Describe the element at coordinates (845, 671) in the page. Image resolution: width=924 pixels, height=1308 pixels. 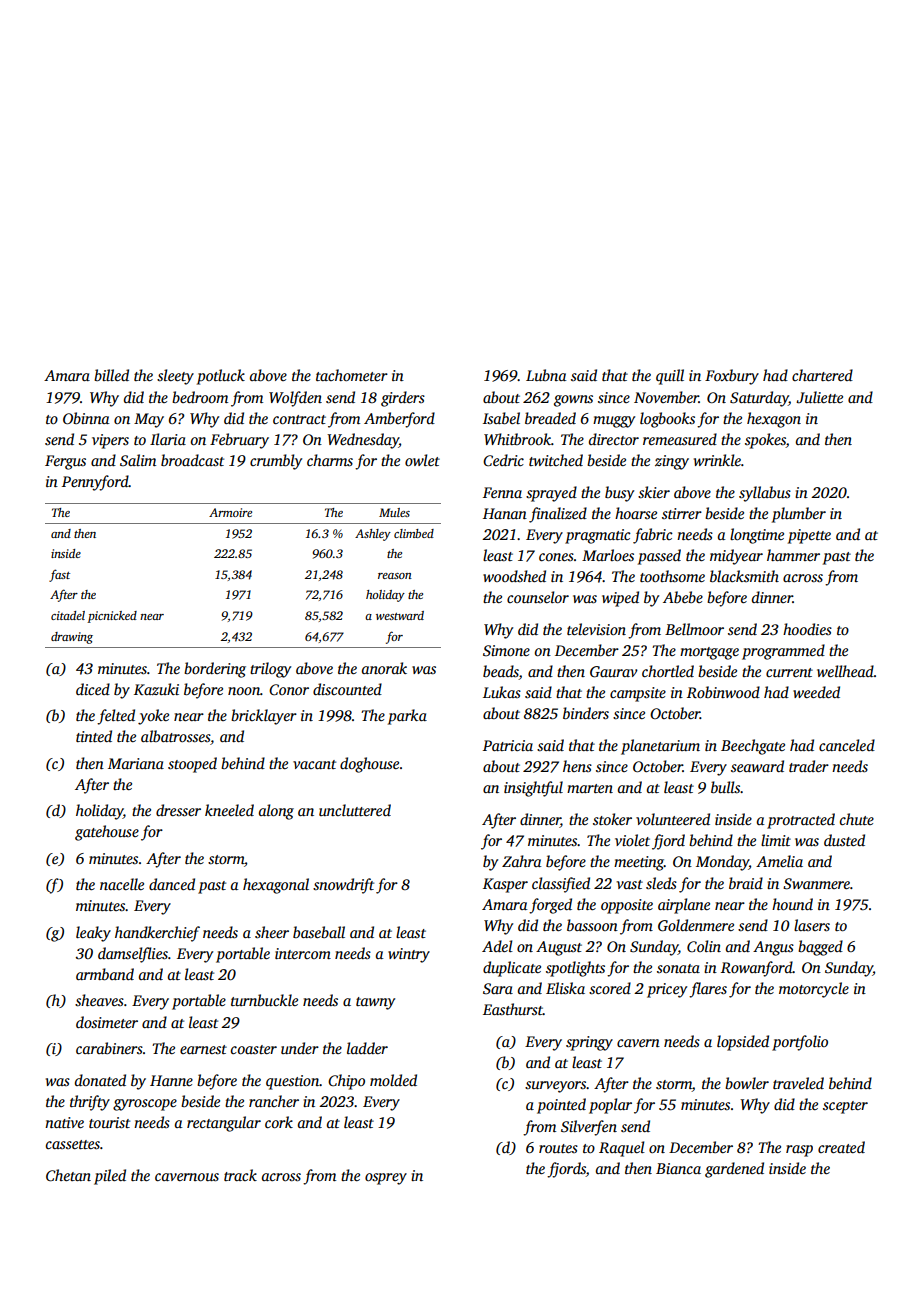
I see `wellhead` at that location.
